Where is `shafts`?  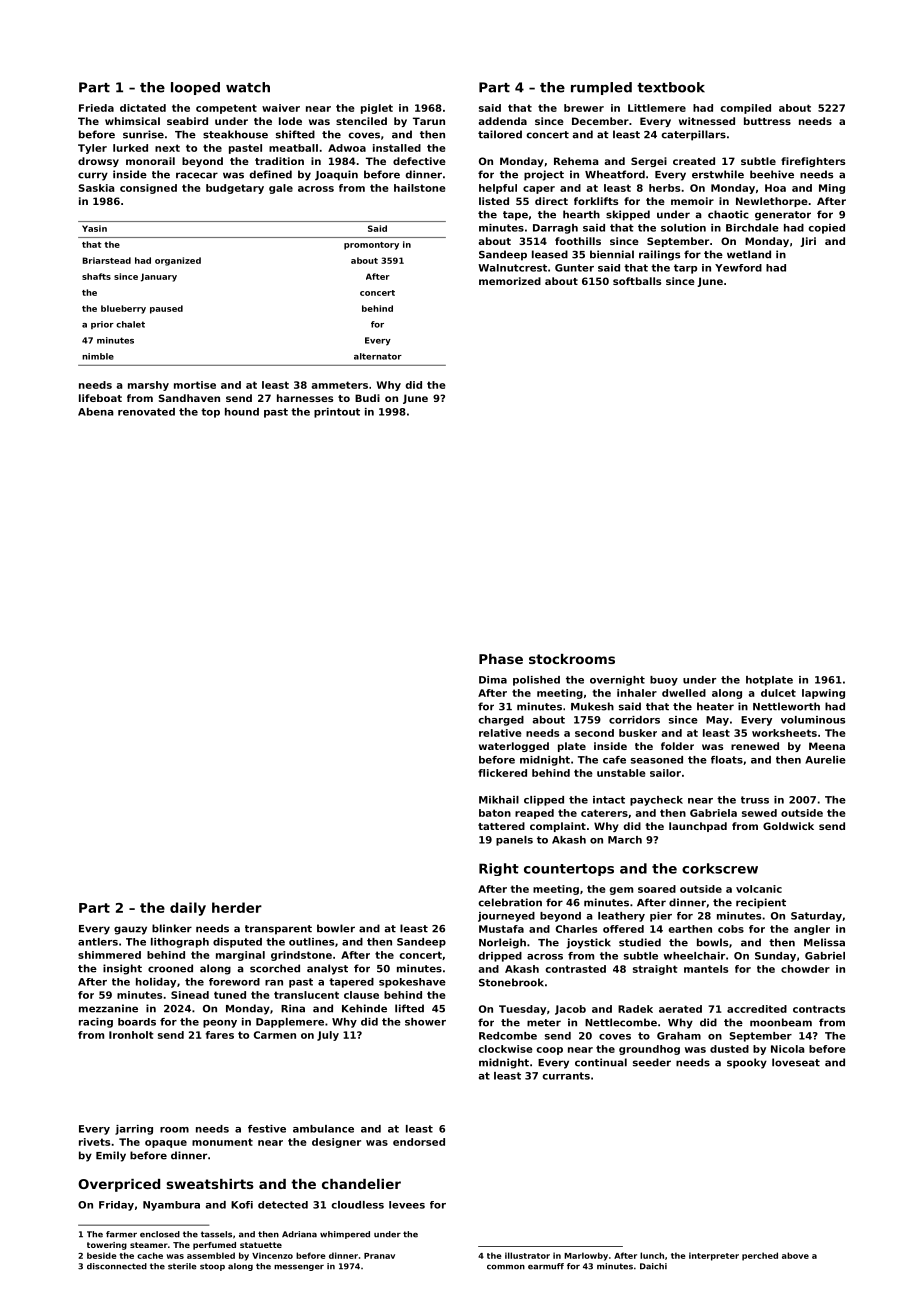 shafts is located at coordinates (96, 276).
